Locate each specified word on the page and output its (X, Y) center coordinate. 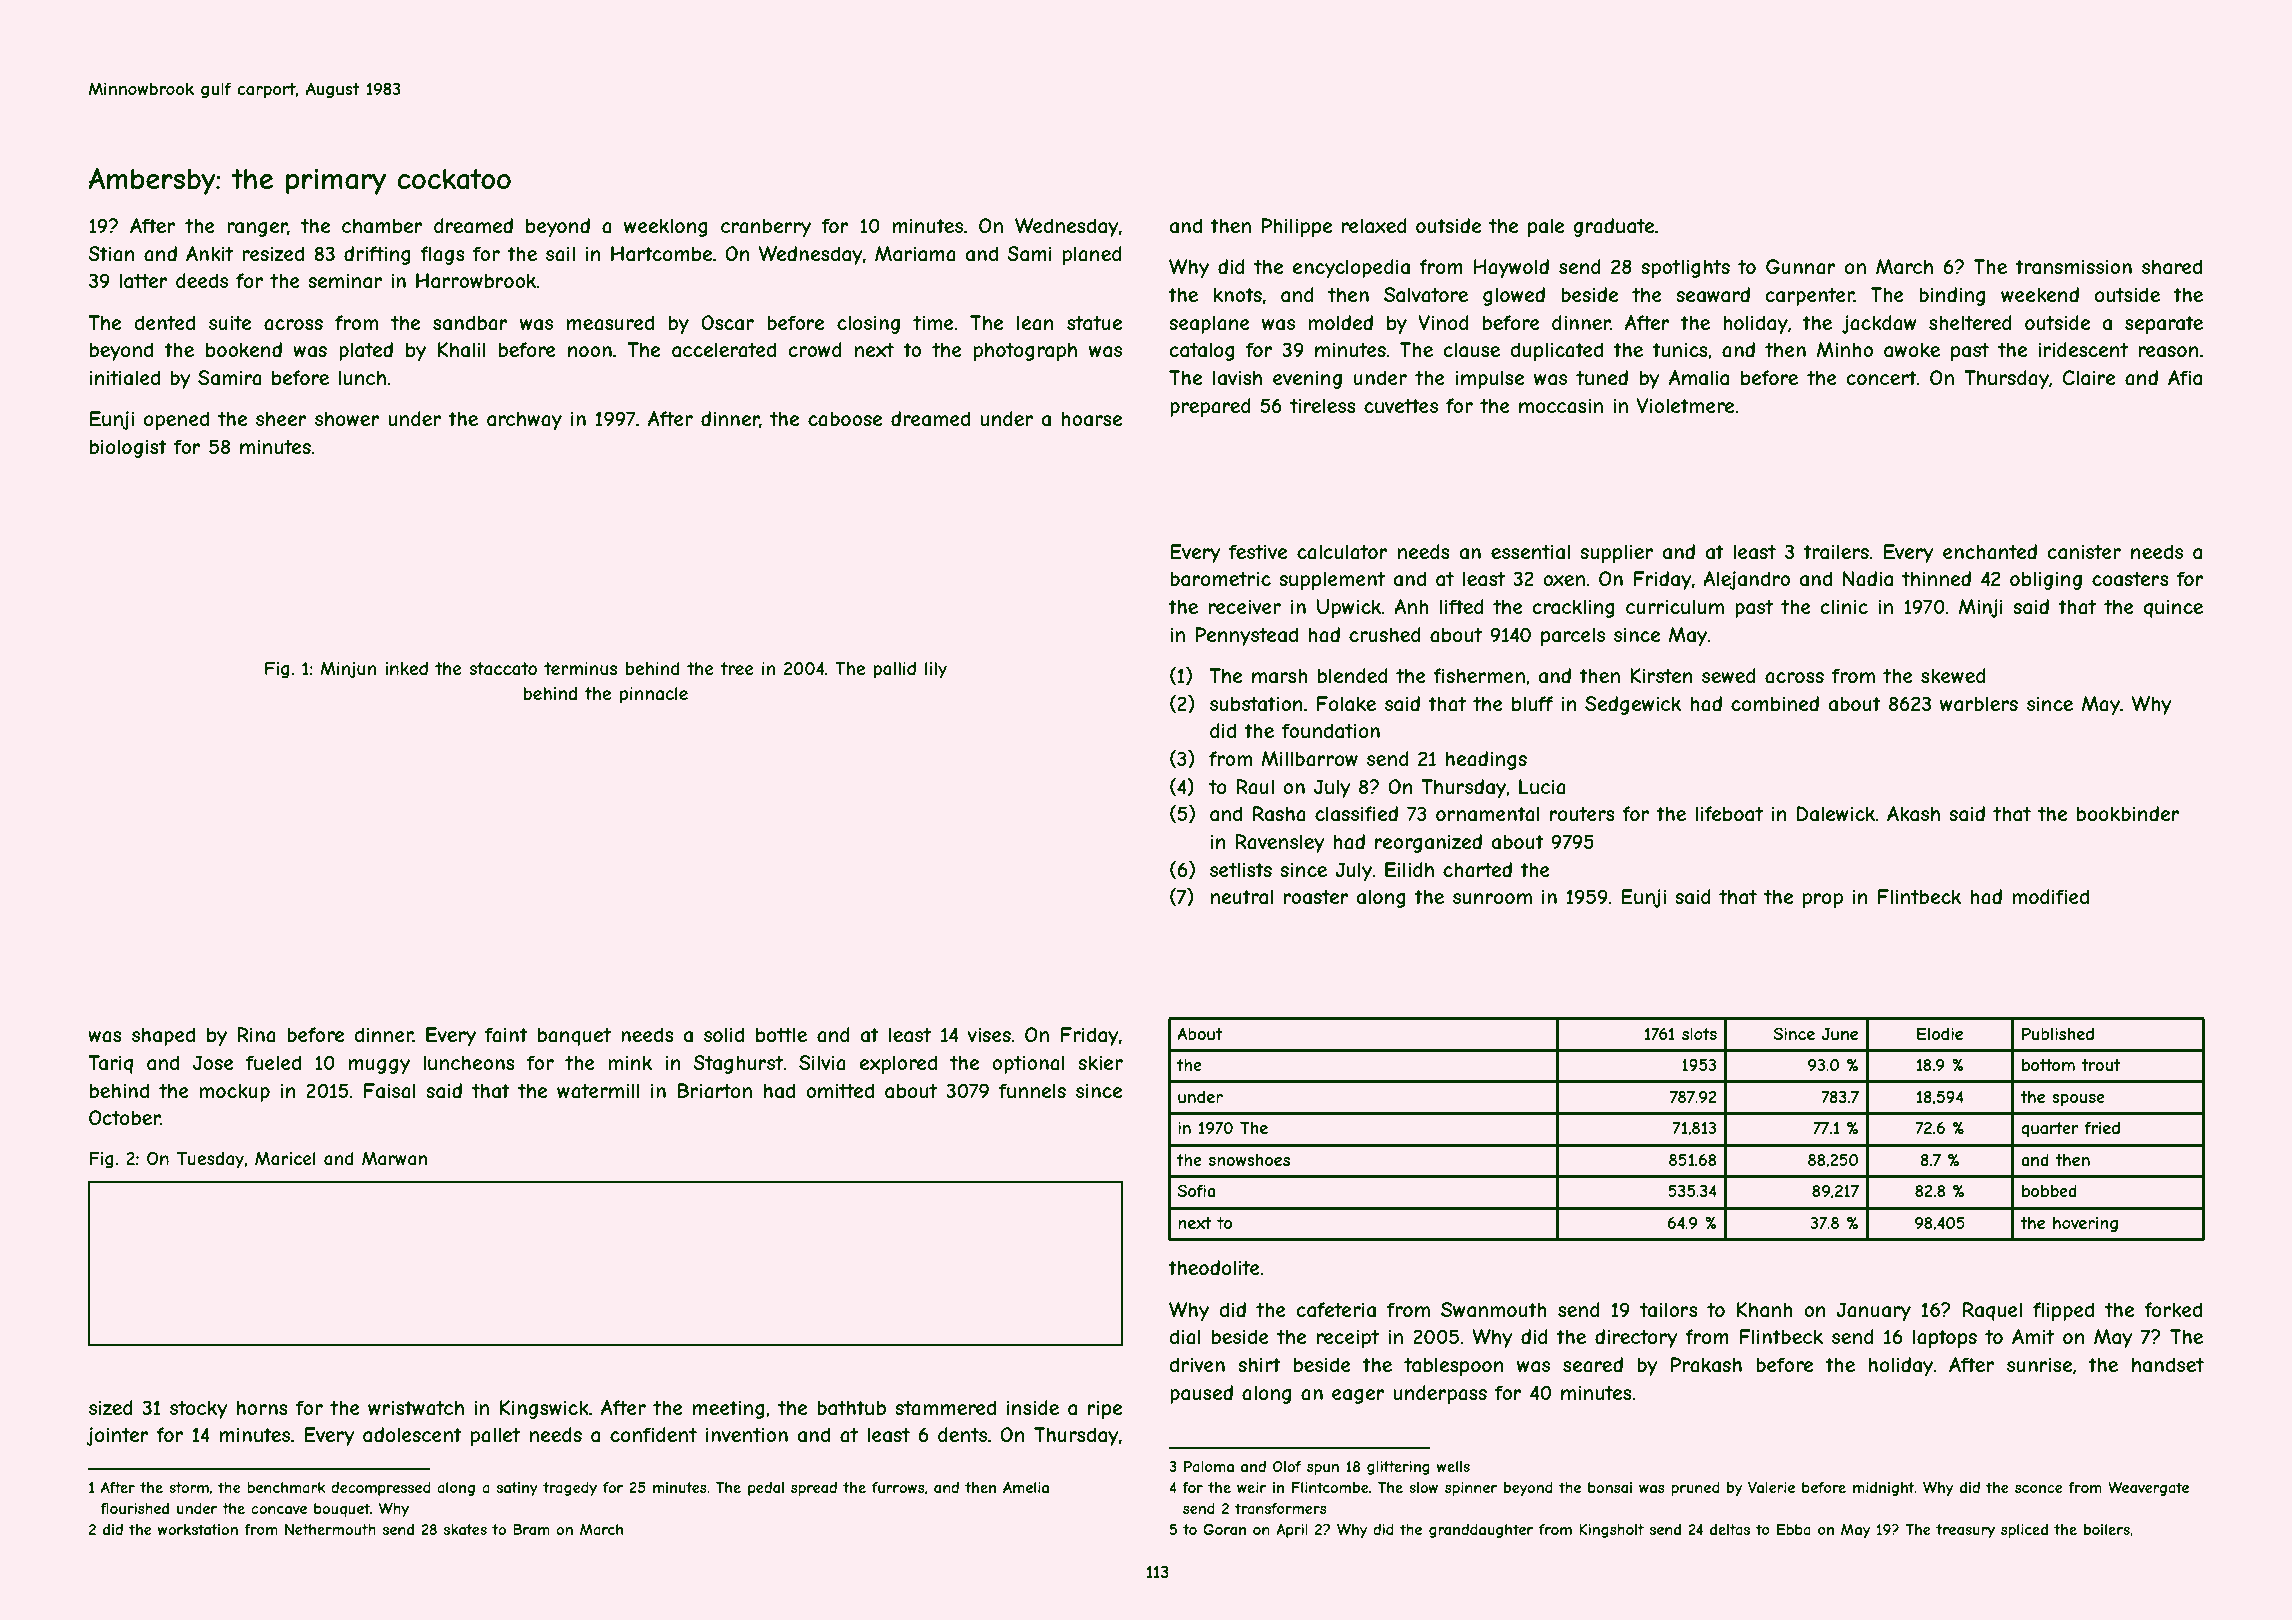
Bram (531, 1529)
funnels (1032, 1090)
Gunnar (1801, 266)
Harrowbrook (476, 281)
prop (1823, 900)
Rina (256, 1034)
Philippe (1296, 227)
